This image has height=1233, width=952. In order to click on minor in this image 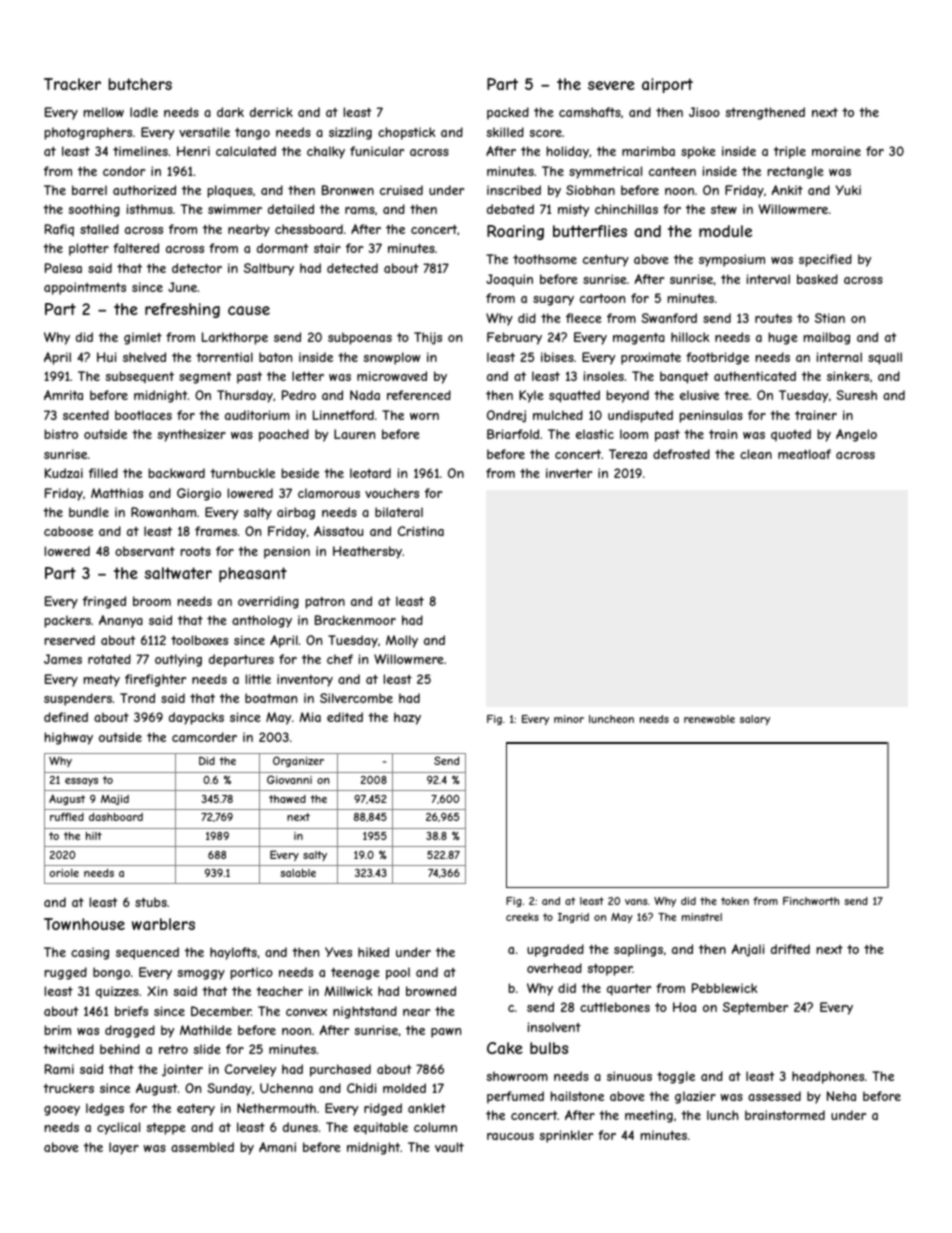, I will do `click(569, 719)`.
